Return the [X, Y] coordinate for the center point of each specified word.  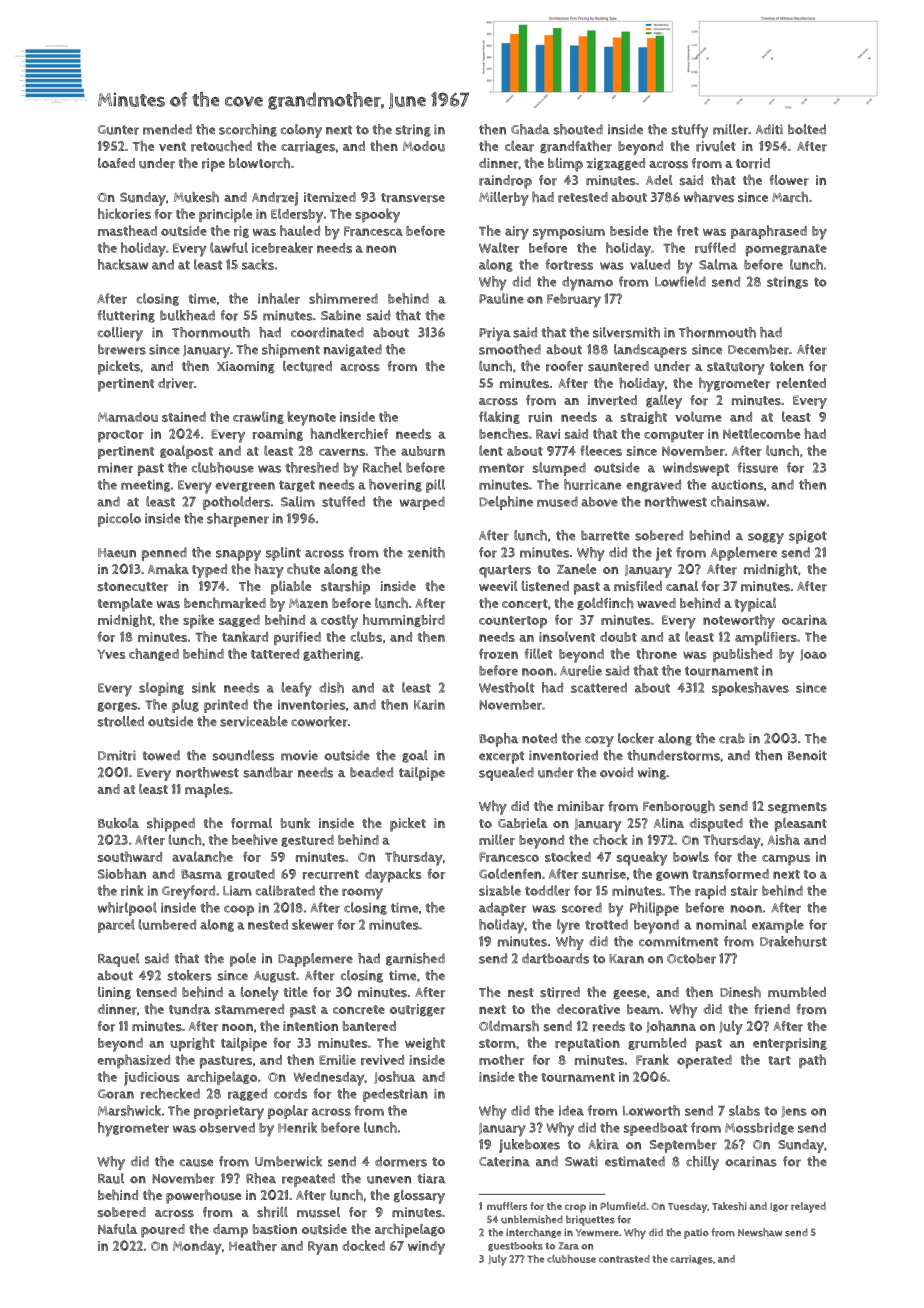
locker [636, 738]
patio [696, 1234]
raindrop [505, 182]
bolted [807, 129]
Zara [569, 1246]
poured [163, 1231]
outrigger [417, 1010]
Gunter [118, 130]
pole [243, 960]
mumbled [797, 992]
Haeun [117, 553]
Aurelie [581, 670]
